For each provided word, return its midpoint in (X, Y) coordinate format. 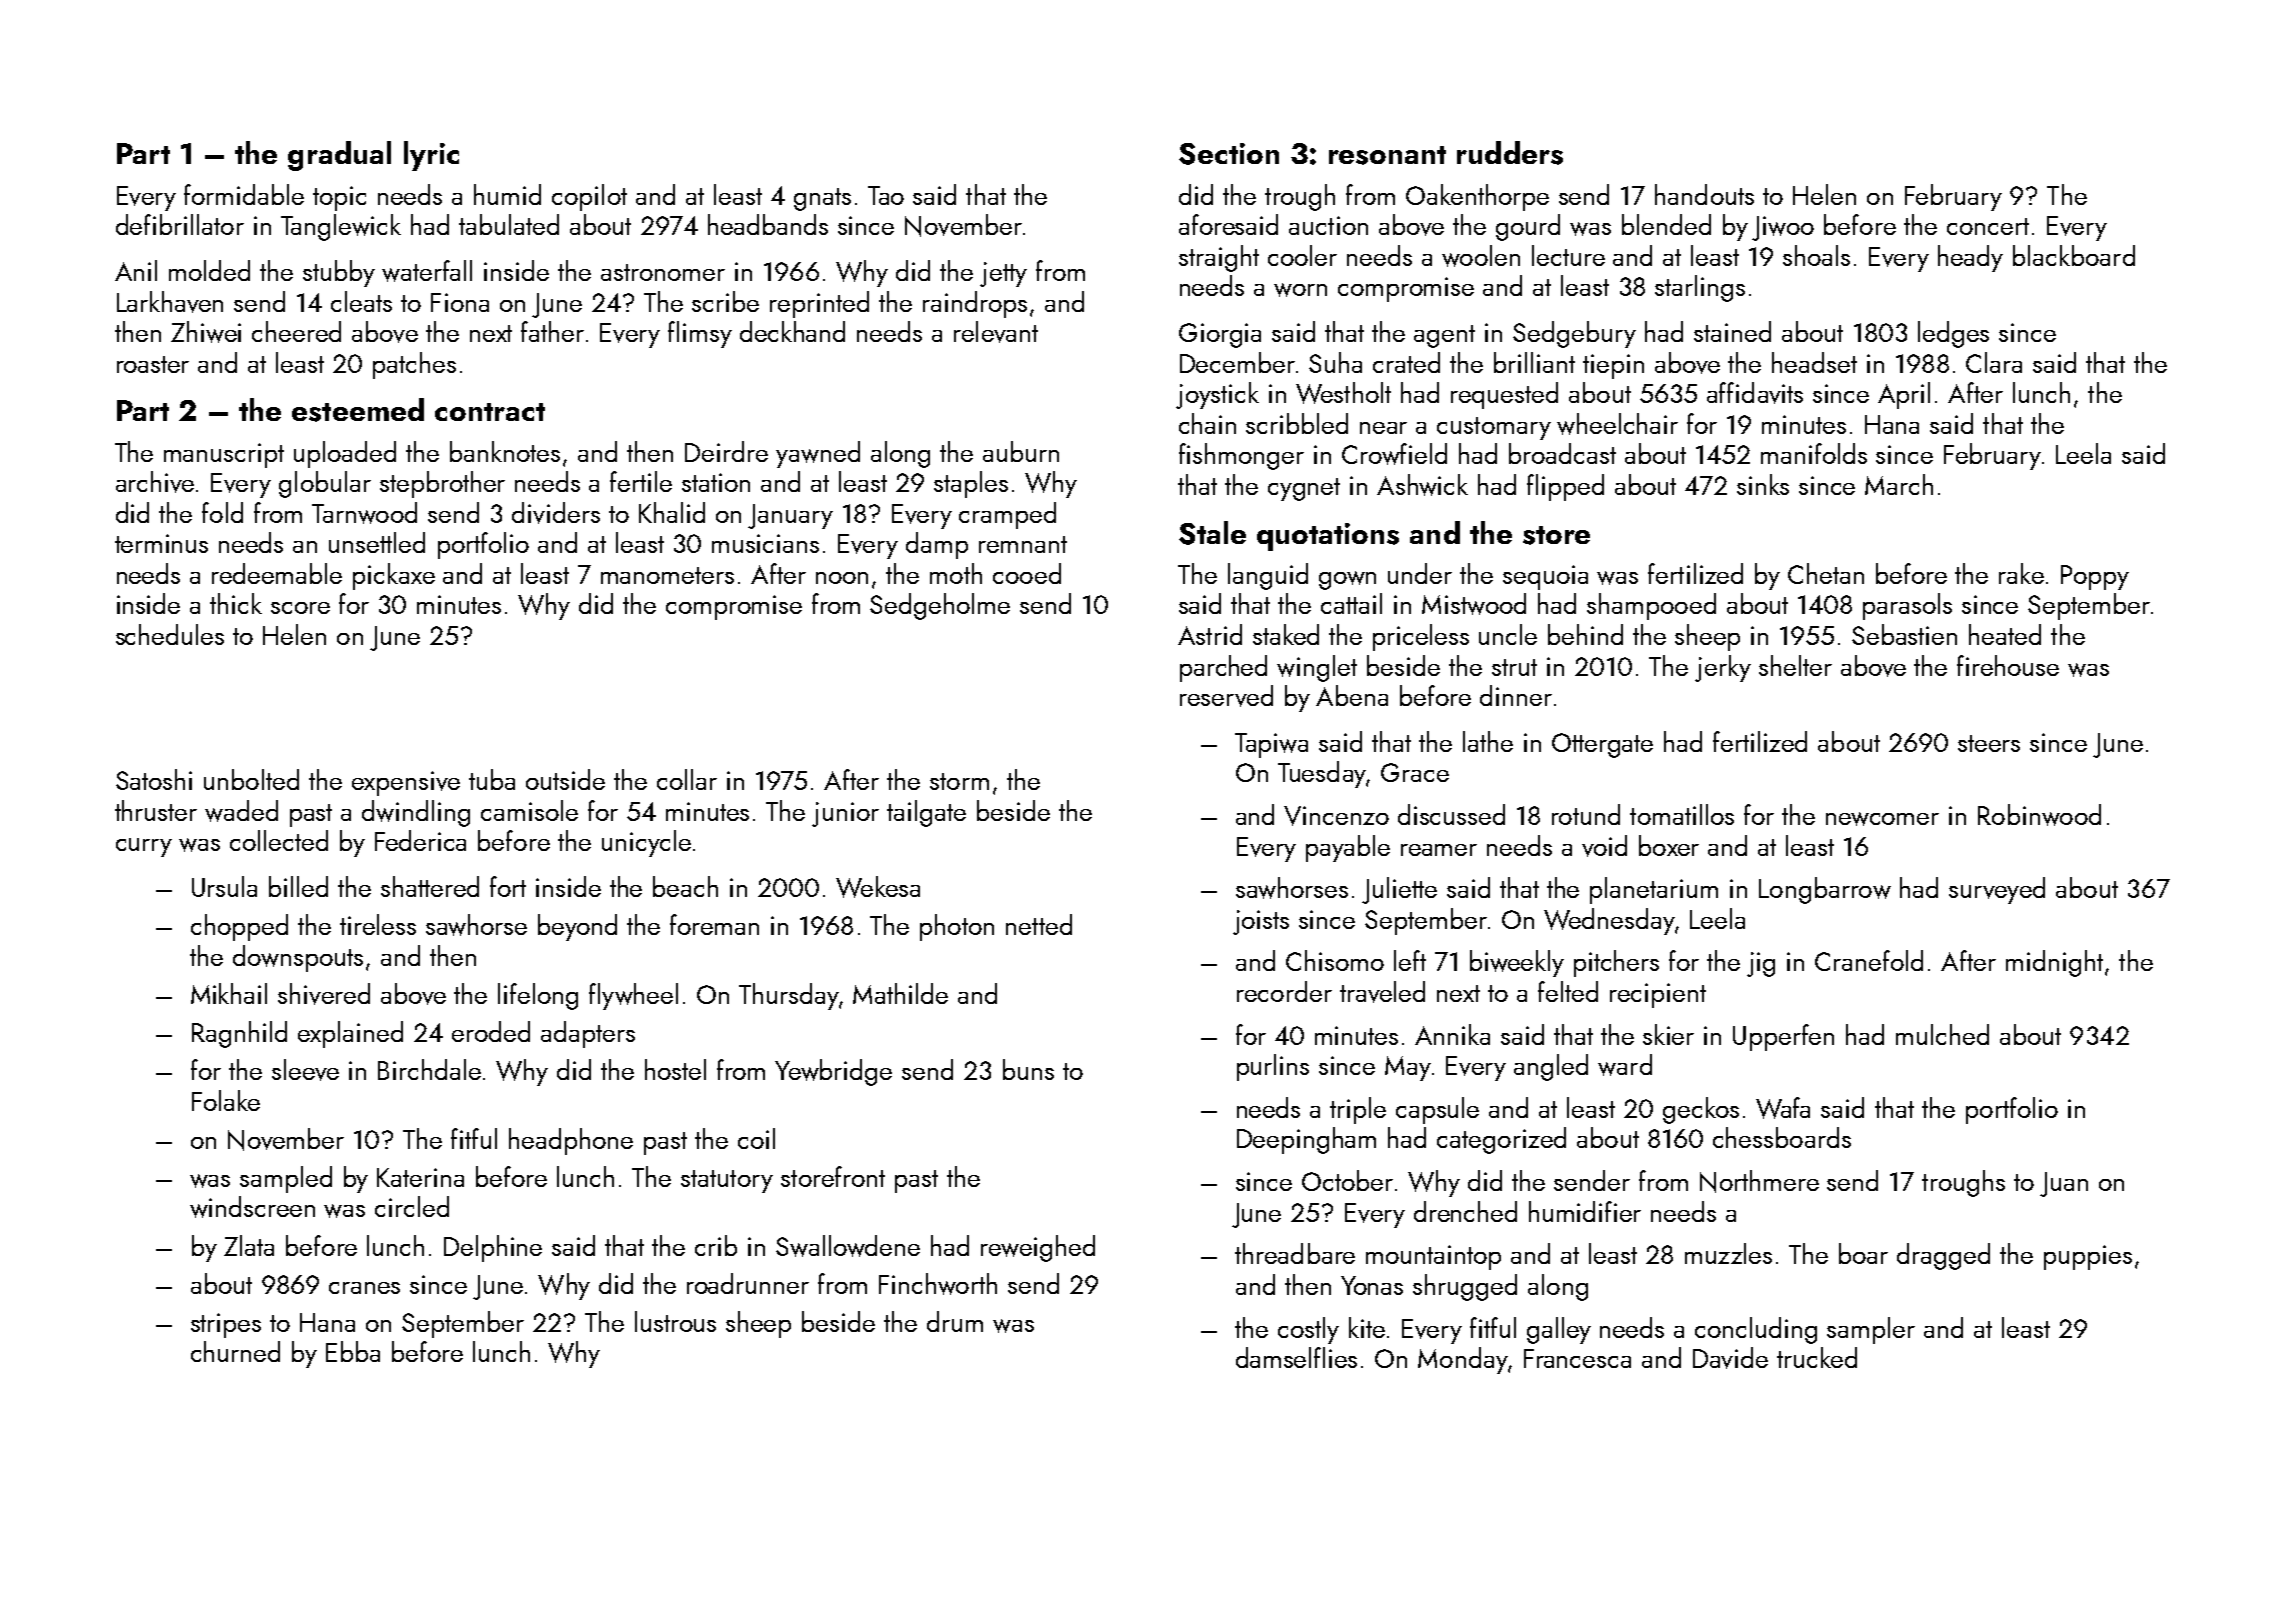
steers (1989, 743)
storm (959, 781)
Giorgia (1220, 335)
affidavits (1755, 393)
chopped (239, 927)
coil (756, 1138)
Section (1229, 154)
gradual (339, 156)
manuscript (224, 455)
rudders (1510, 153)
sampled (286, 1179)
